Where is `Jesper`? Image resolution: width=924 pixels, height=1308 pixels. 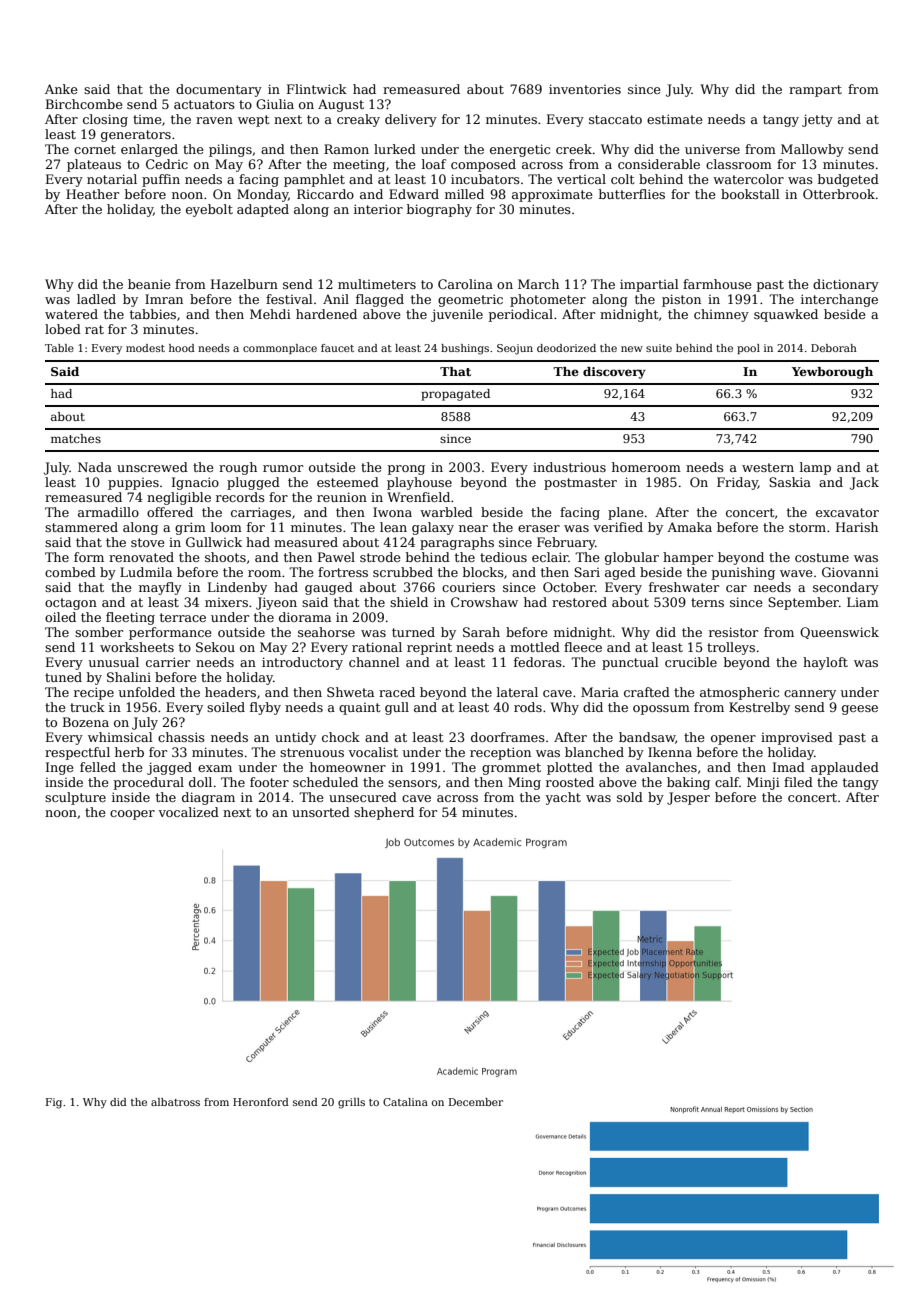
Jesper is located at coordinates (688, 798).
